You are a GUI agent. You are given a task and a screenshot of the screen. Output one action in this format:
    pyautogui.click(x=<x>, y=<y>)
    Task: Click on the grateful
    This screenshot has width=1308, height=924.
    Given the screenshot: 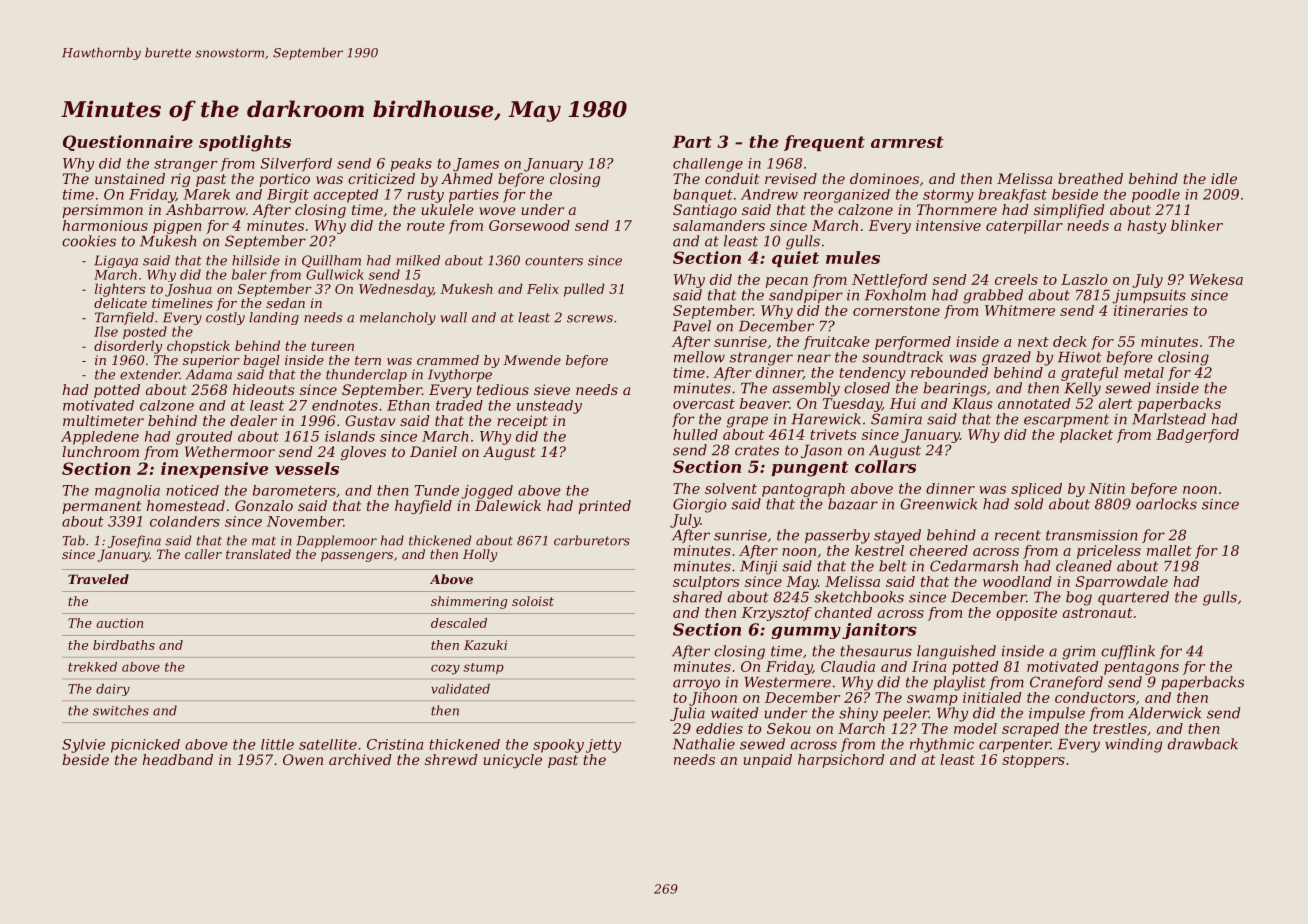 What is the action you would take?
    pyautogui.click(x=1089, y=374)
